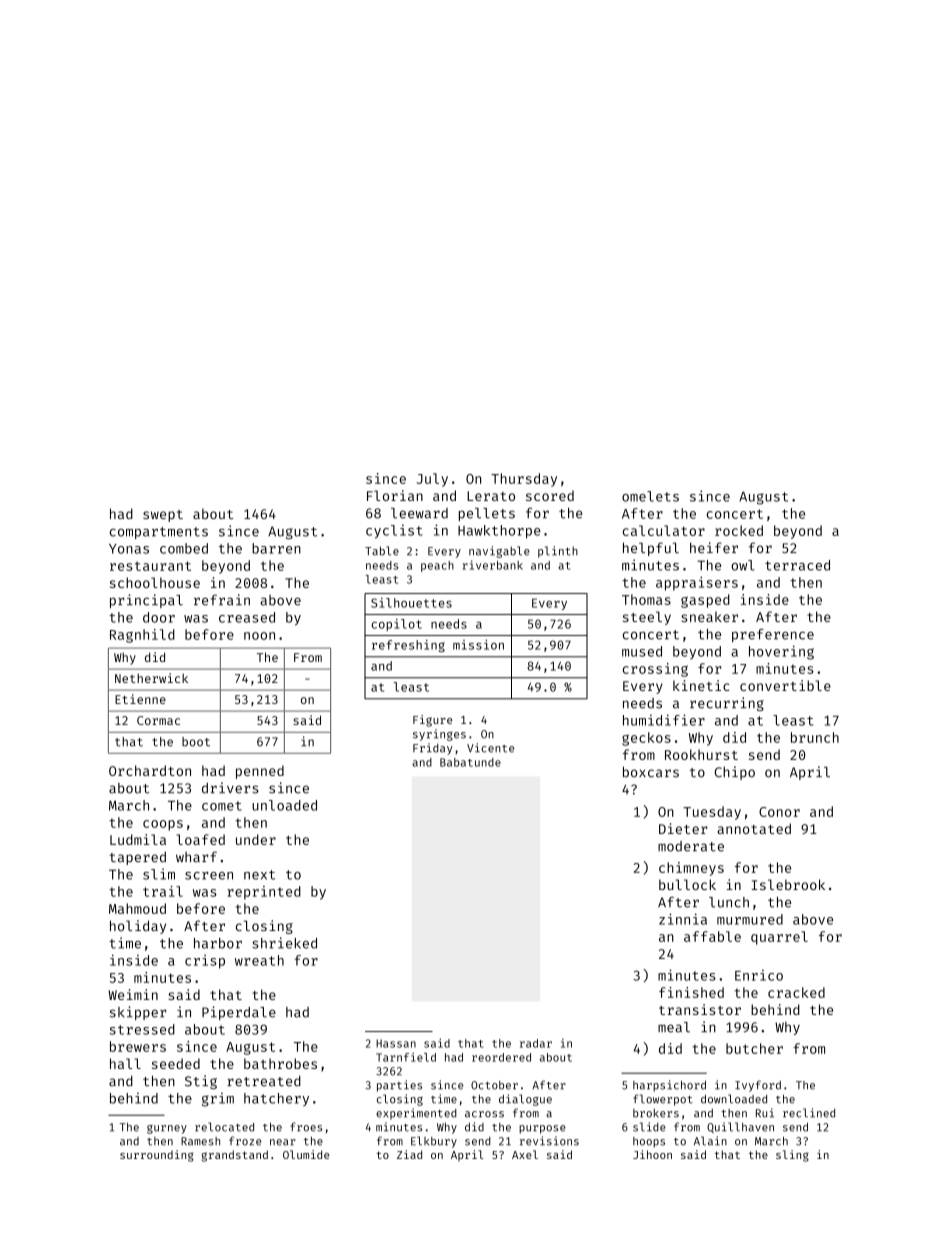 This screenshot has width=952, height=1233. Describe the element at coordinates (683, 828) in the screenshot. I see `Dieter` at that location.
